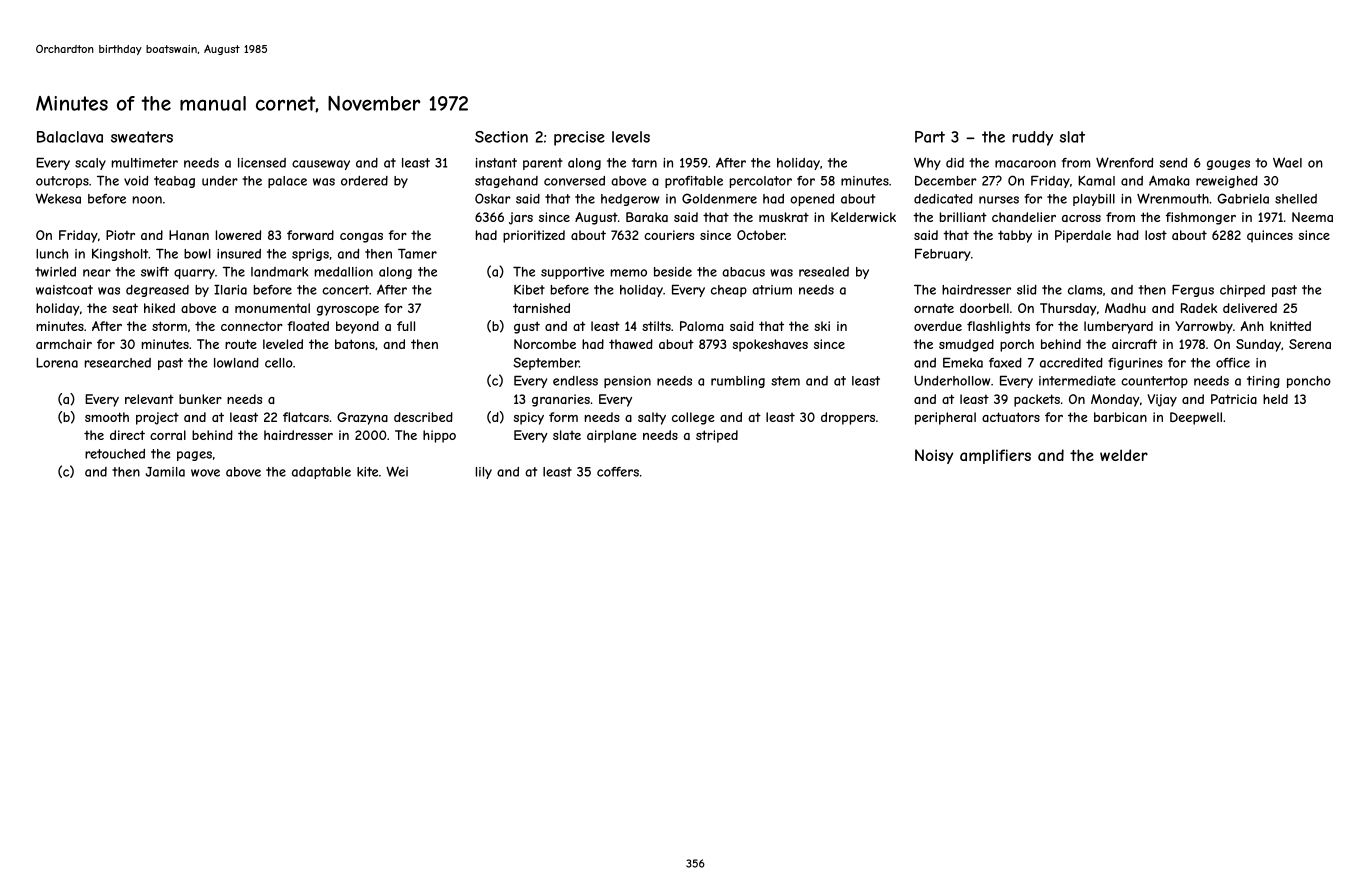 This screenshot has height=887, width=1372. I want to click on Balaclava, so click(70, 137).
